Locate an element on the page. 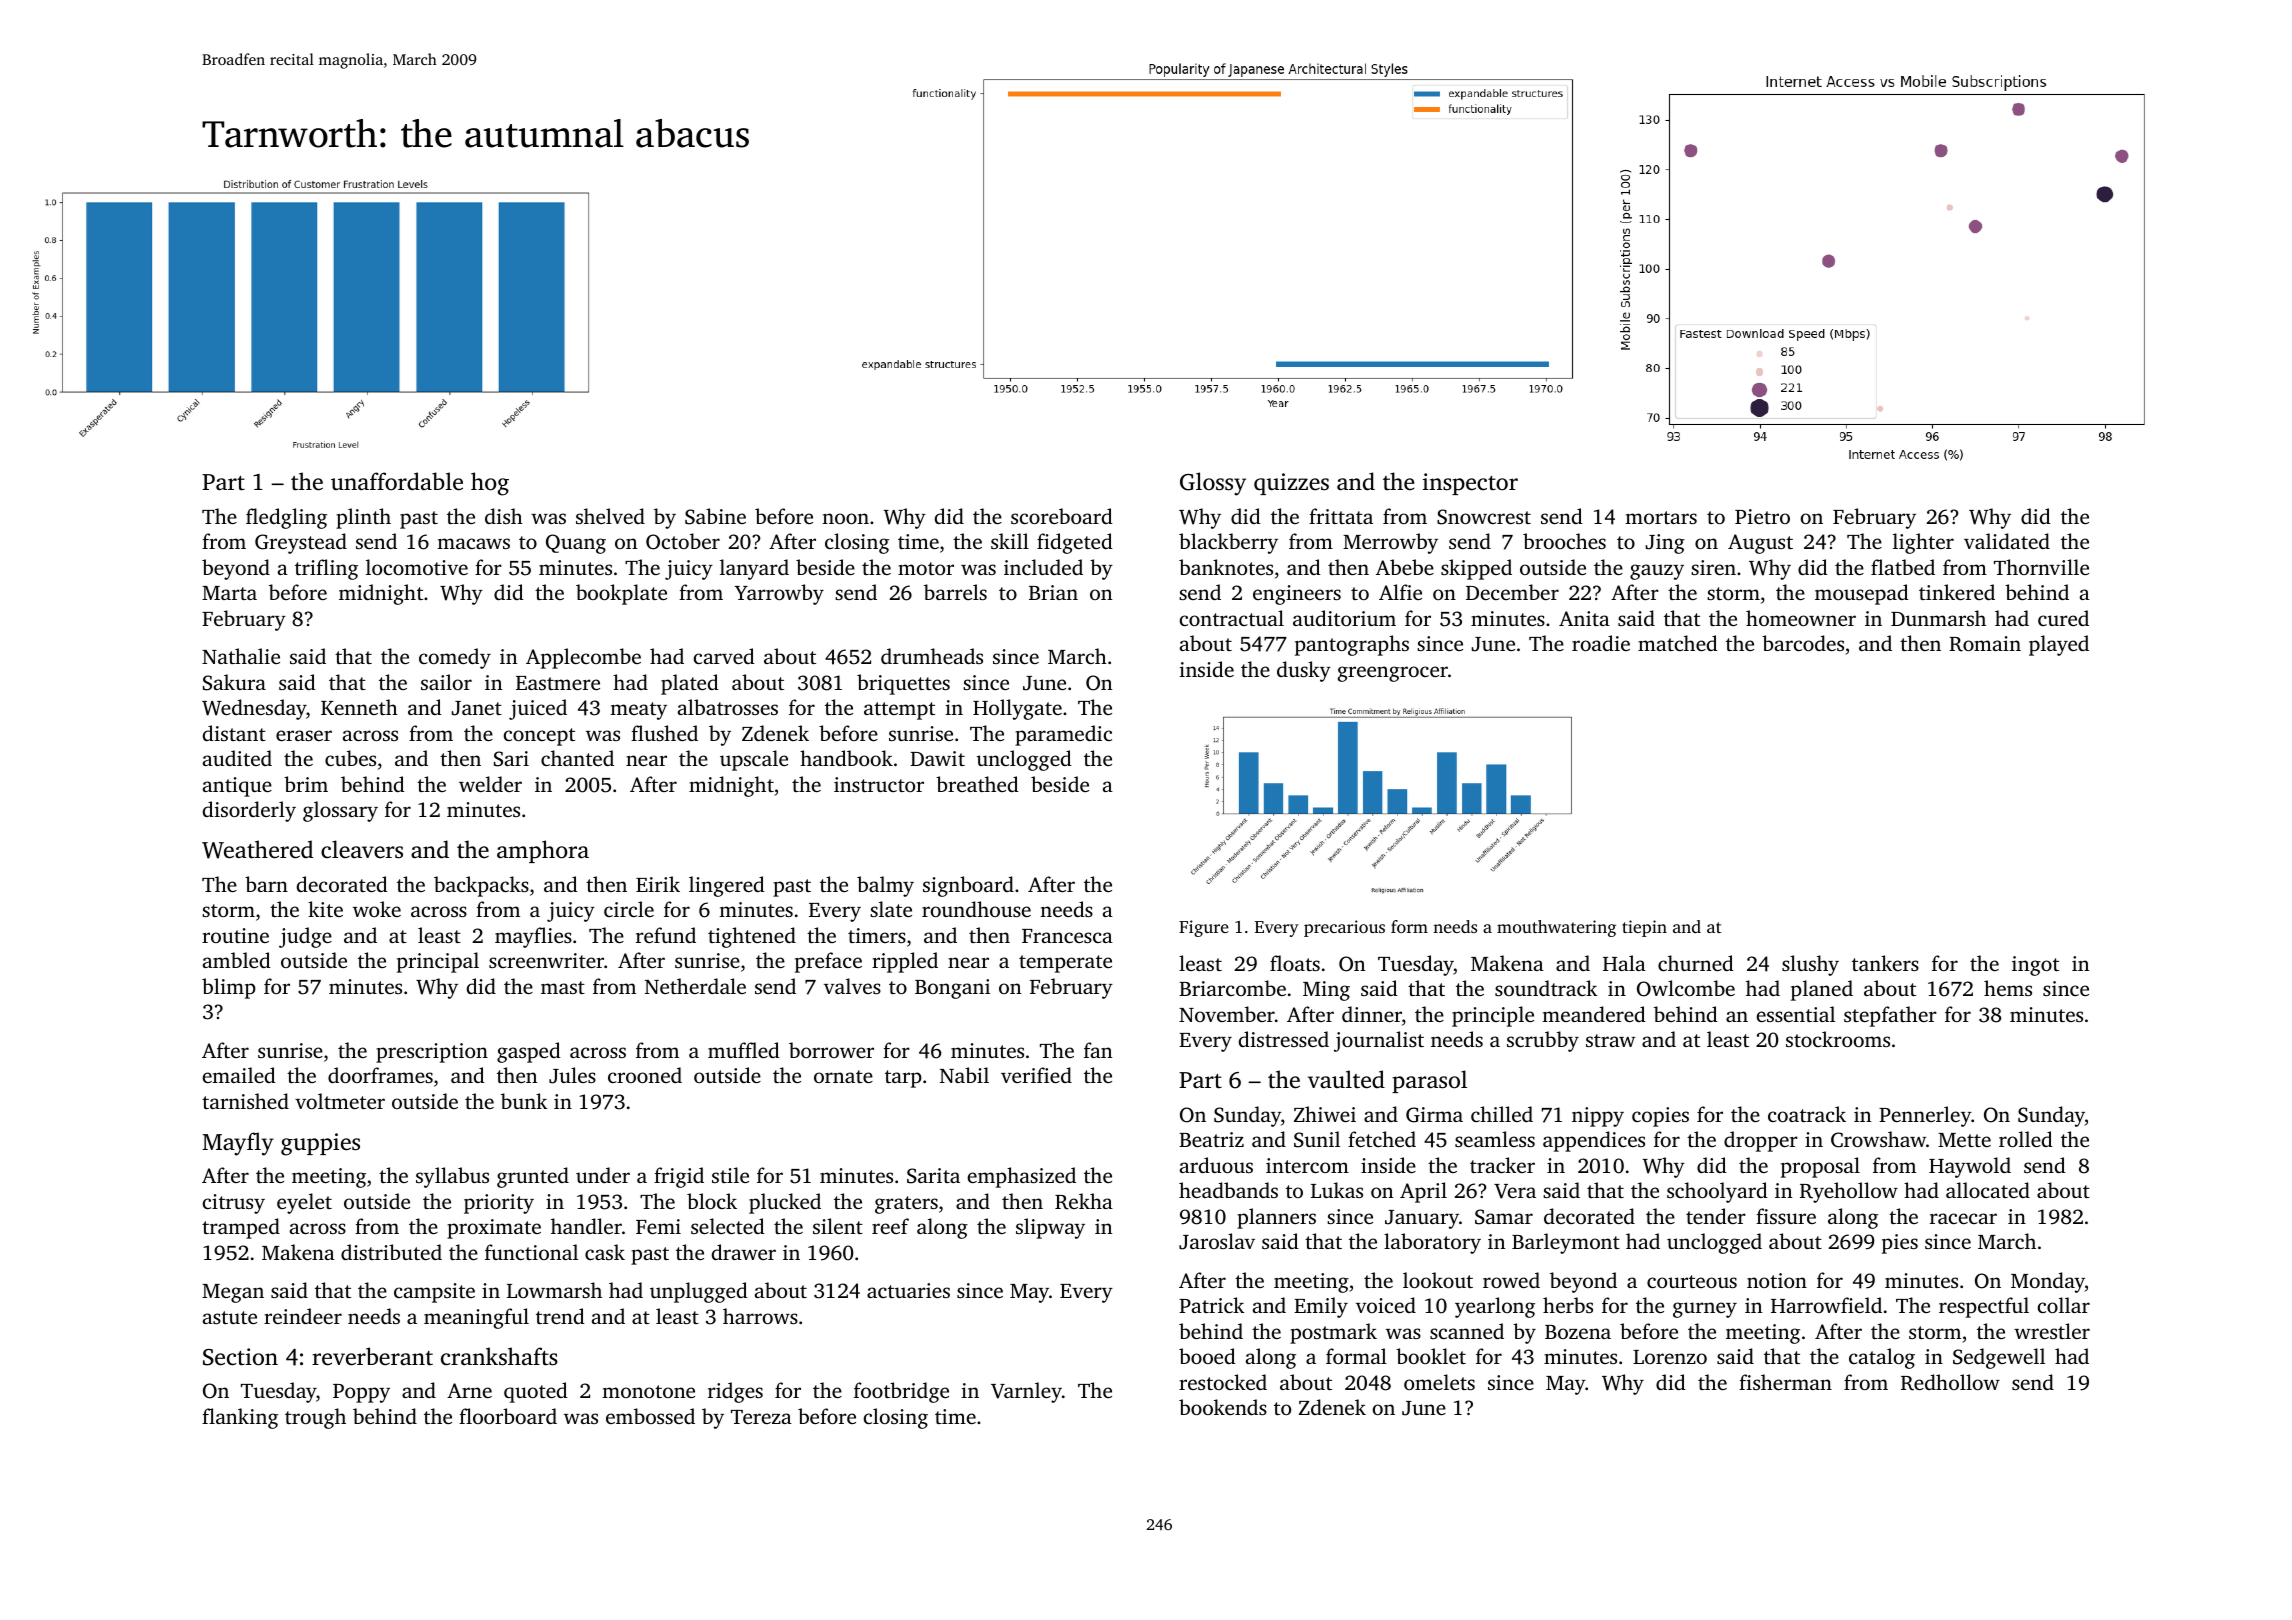 Image resolution: width=2292 pixels, height=1620 pixels. Lukas is located at coordinates (1337, 1190).
